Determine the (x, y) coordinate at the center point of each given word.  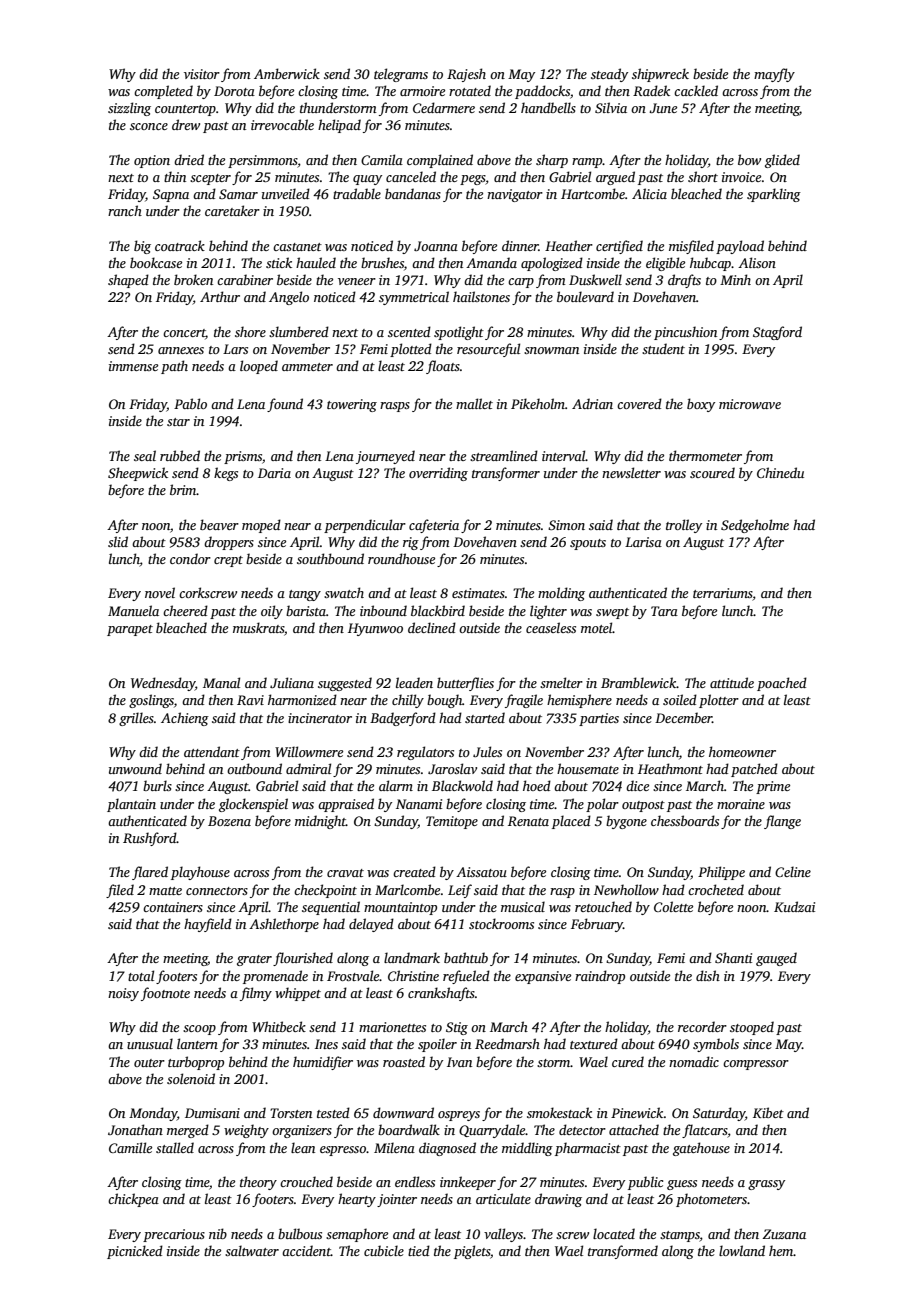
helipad (339, 126)
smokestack (559, 1112)
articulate (503, 1198)
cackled (696, 90)
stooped (752, 1028)
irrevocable (282, 124)
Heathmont (670, 768)
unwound (135, 768)
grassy (766, 1185)
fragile (524, 701)
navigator (515, 195)
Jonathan (135, 1129)
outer (149, 1063)
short (703, 176)
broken (193, 279)
